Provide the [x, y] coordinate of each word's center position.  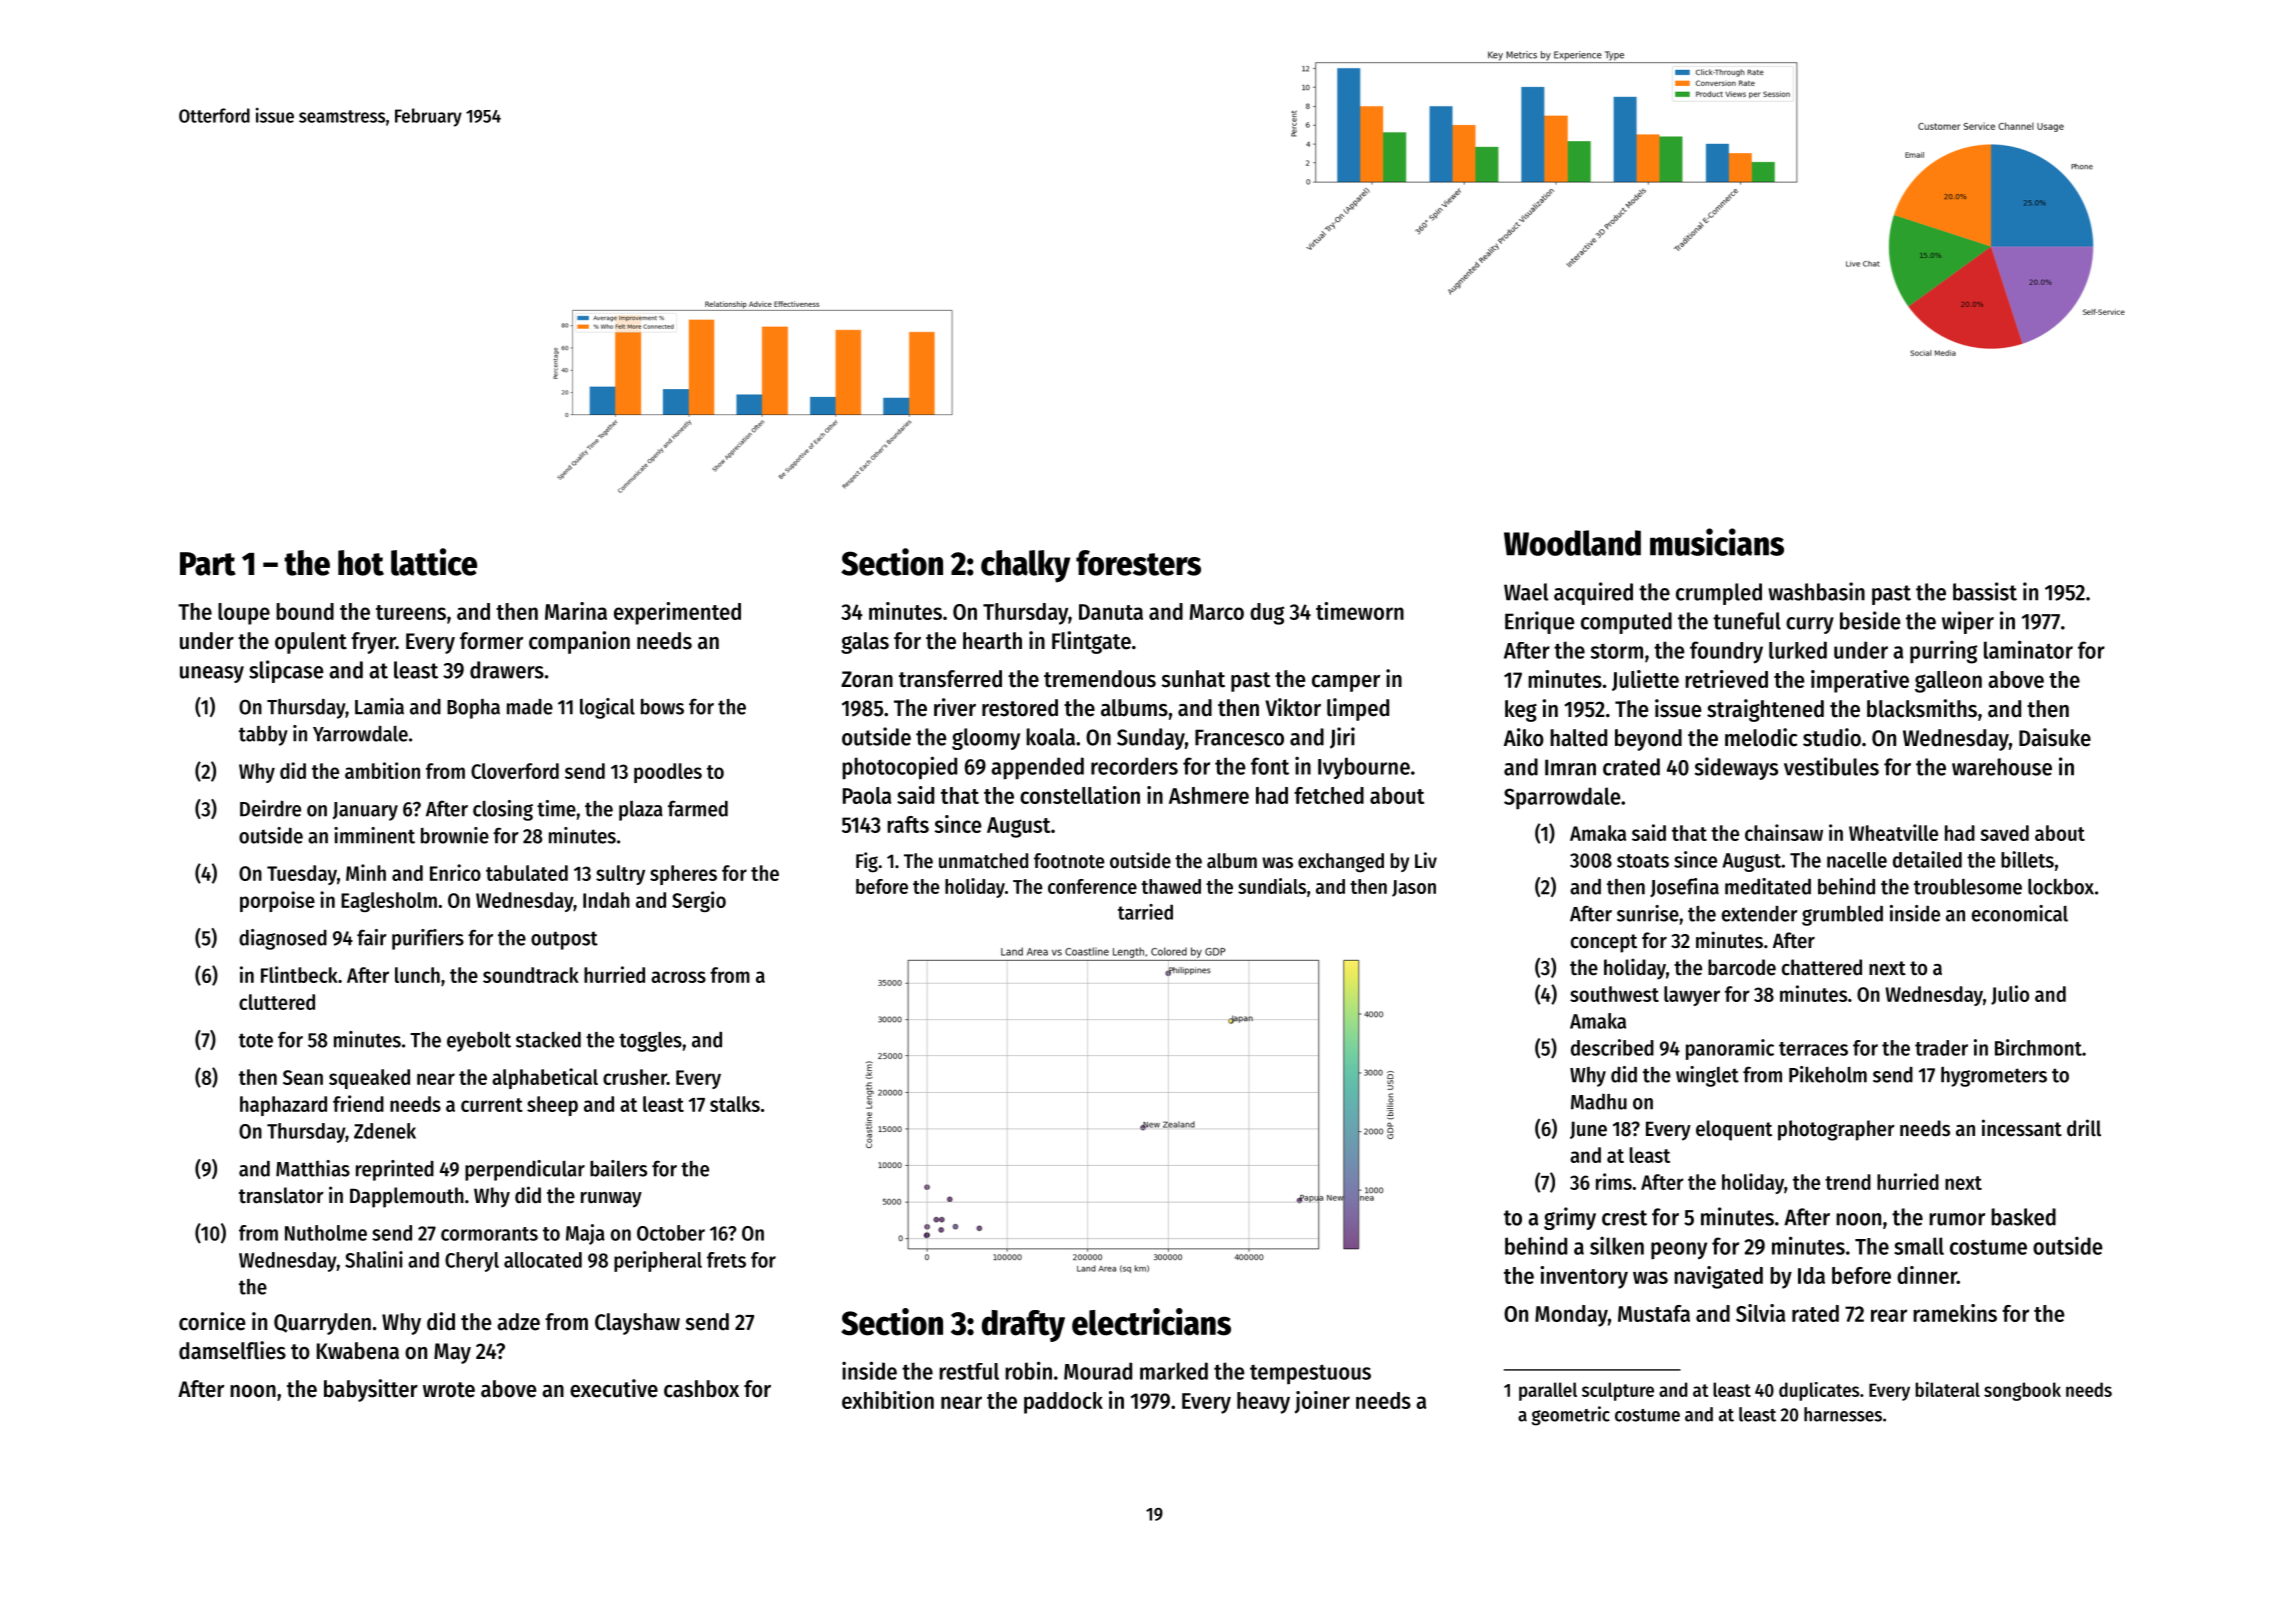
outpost [564, 940]
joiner [1322, 1402]
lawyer [1692, 996]
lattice [434, 562]
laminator [2028, 649]
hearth [992, 641]
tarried [1145, 912]
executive [614, 1388]
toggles [650, 1041]
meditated [1768, 886]
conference [1092, 886]
